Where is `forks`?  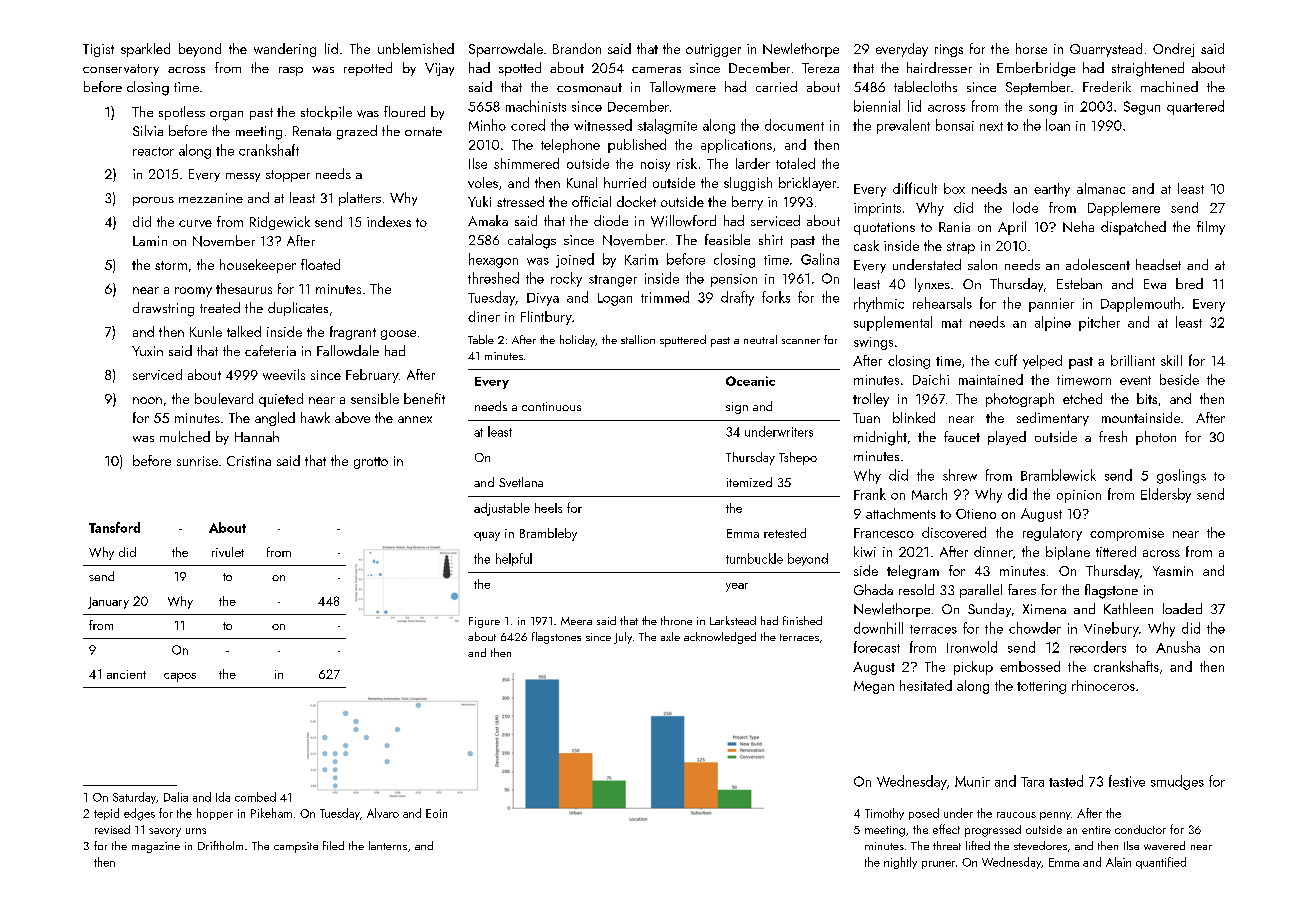
forks is located at coordinates (776, 297).
